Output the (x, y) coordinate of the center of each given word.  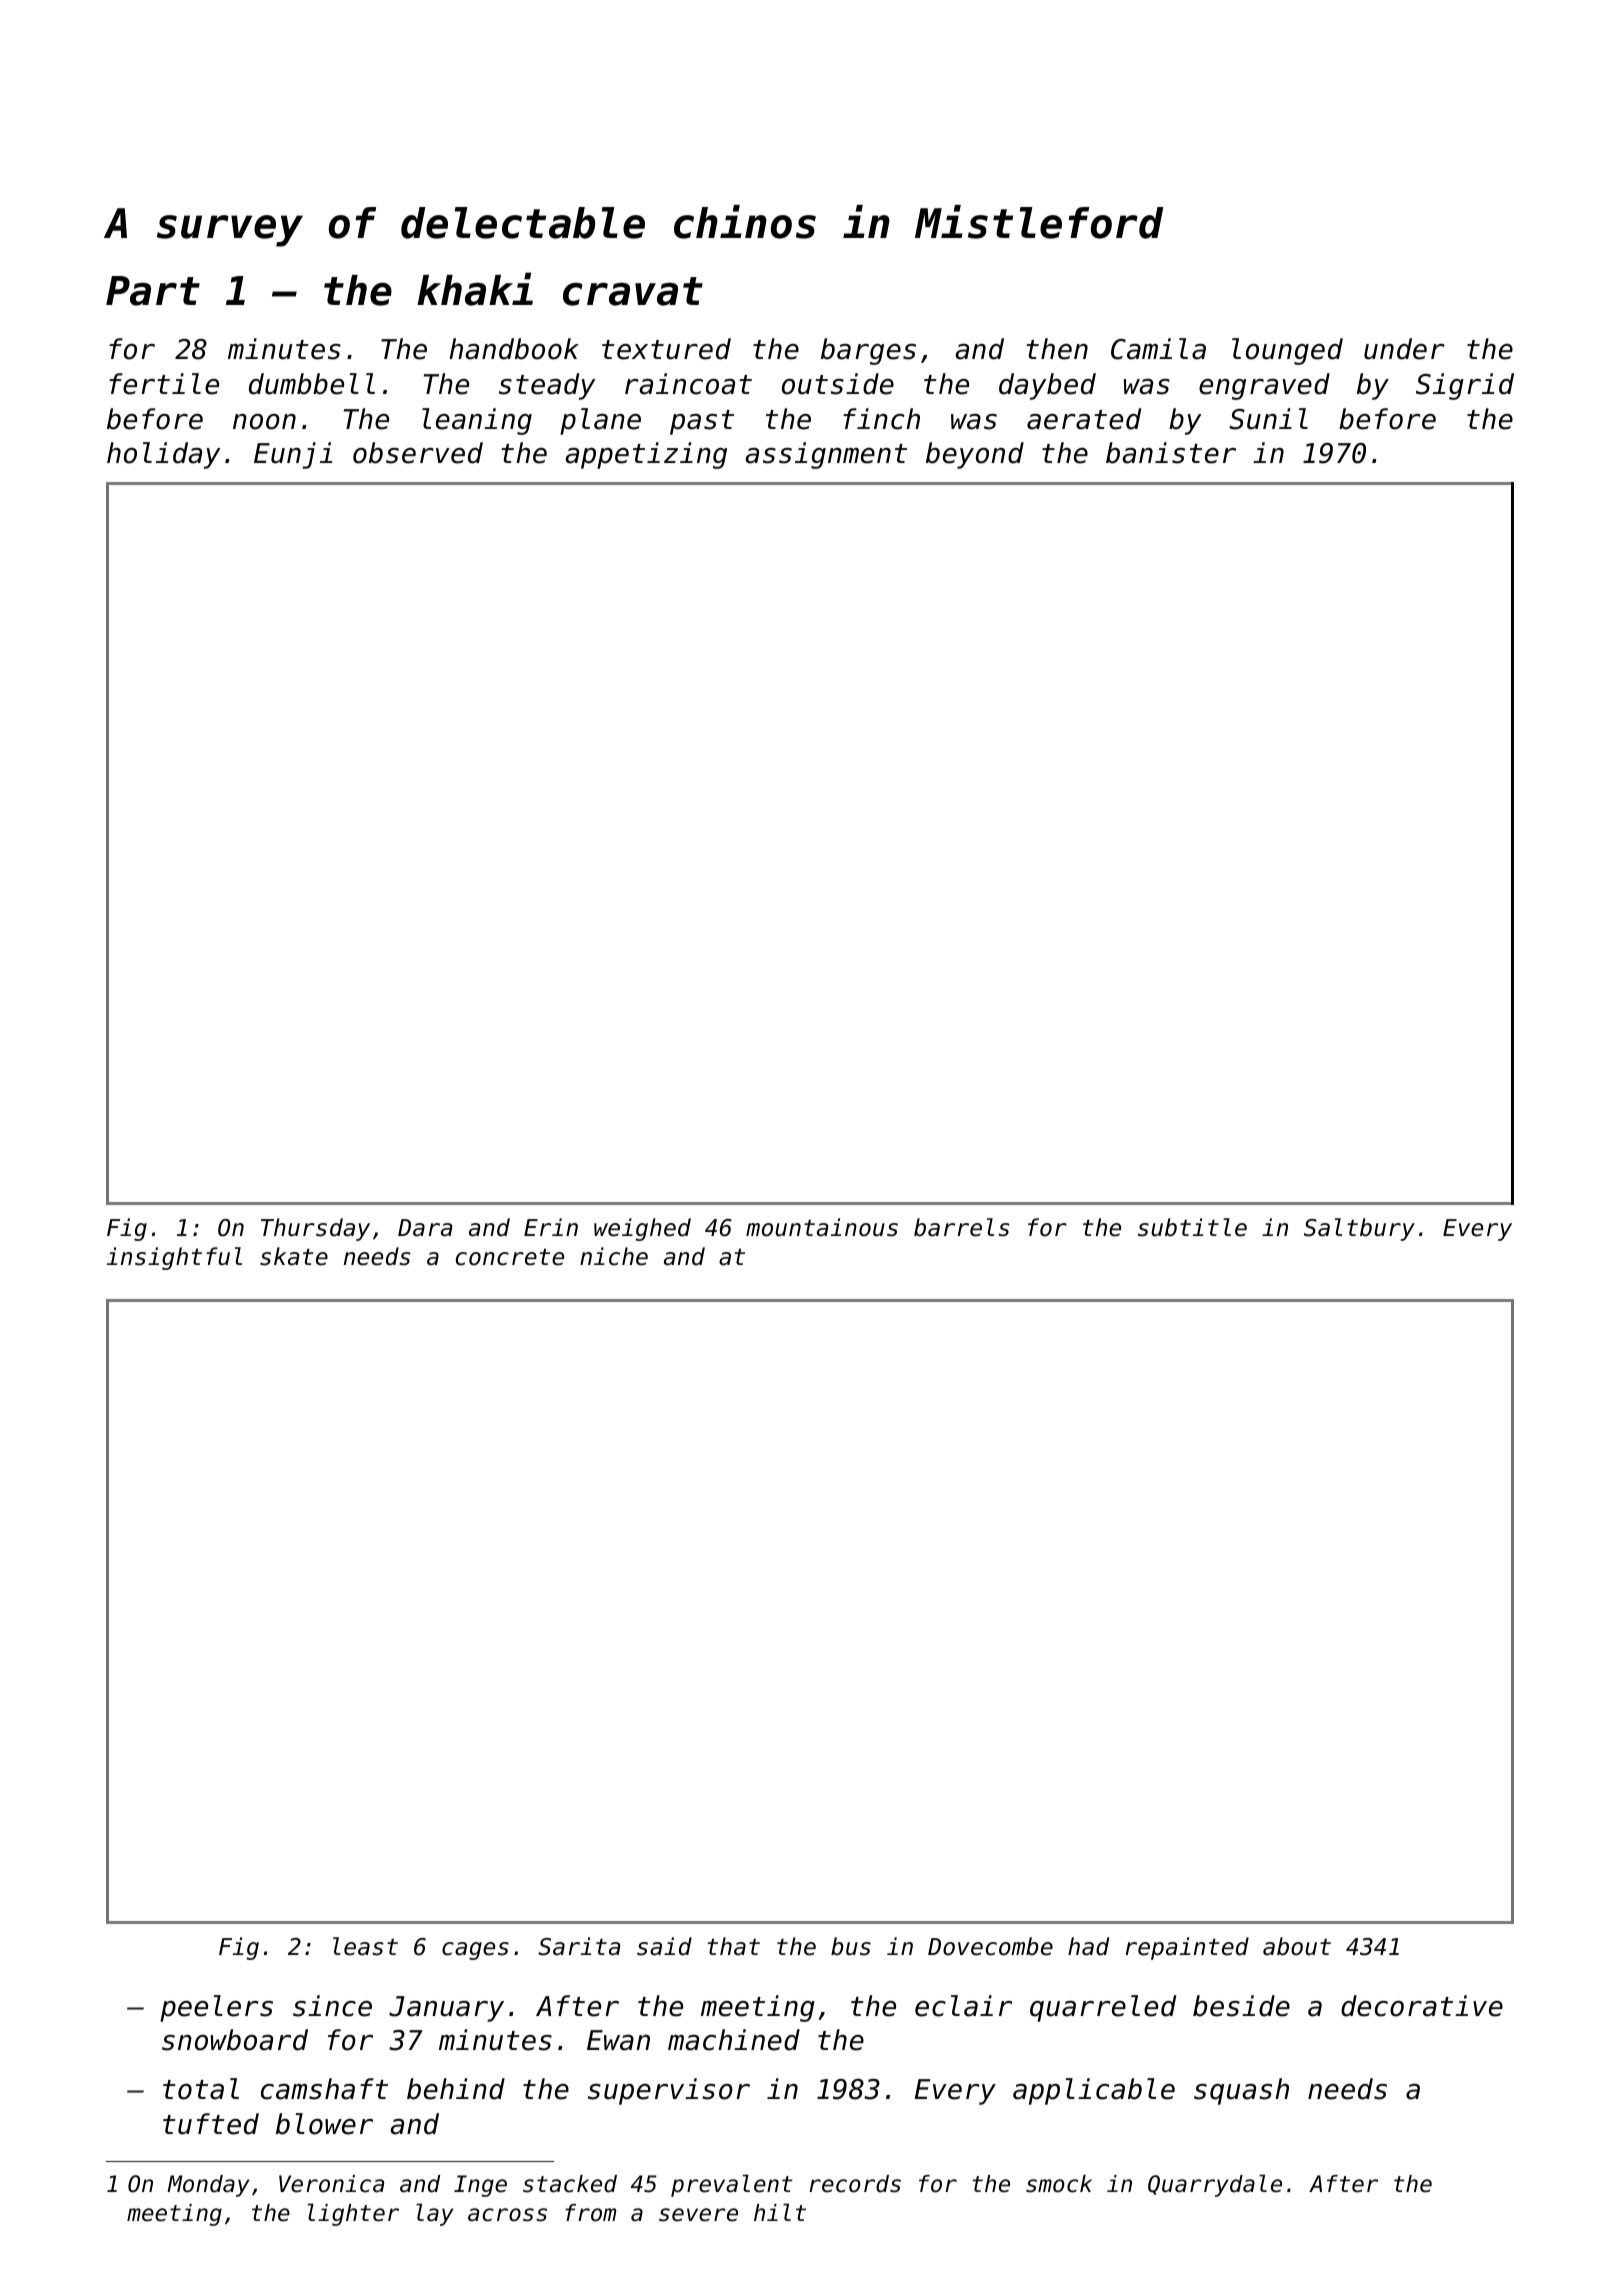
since (332, 2006)
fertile (164, 384)
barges (868, 351)
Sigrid (1465, 386)
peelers (216, 2008)
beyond (975, 455)
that (734, 1946)
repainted (1187, 1948)
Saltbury (1359, 1229)
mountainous (822, 1227)
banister (1171, 453)
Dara (425, 1228)
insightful (174, 1258)
